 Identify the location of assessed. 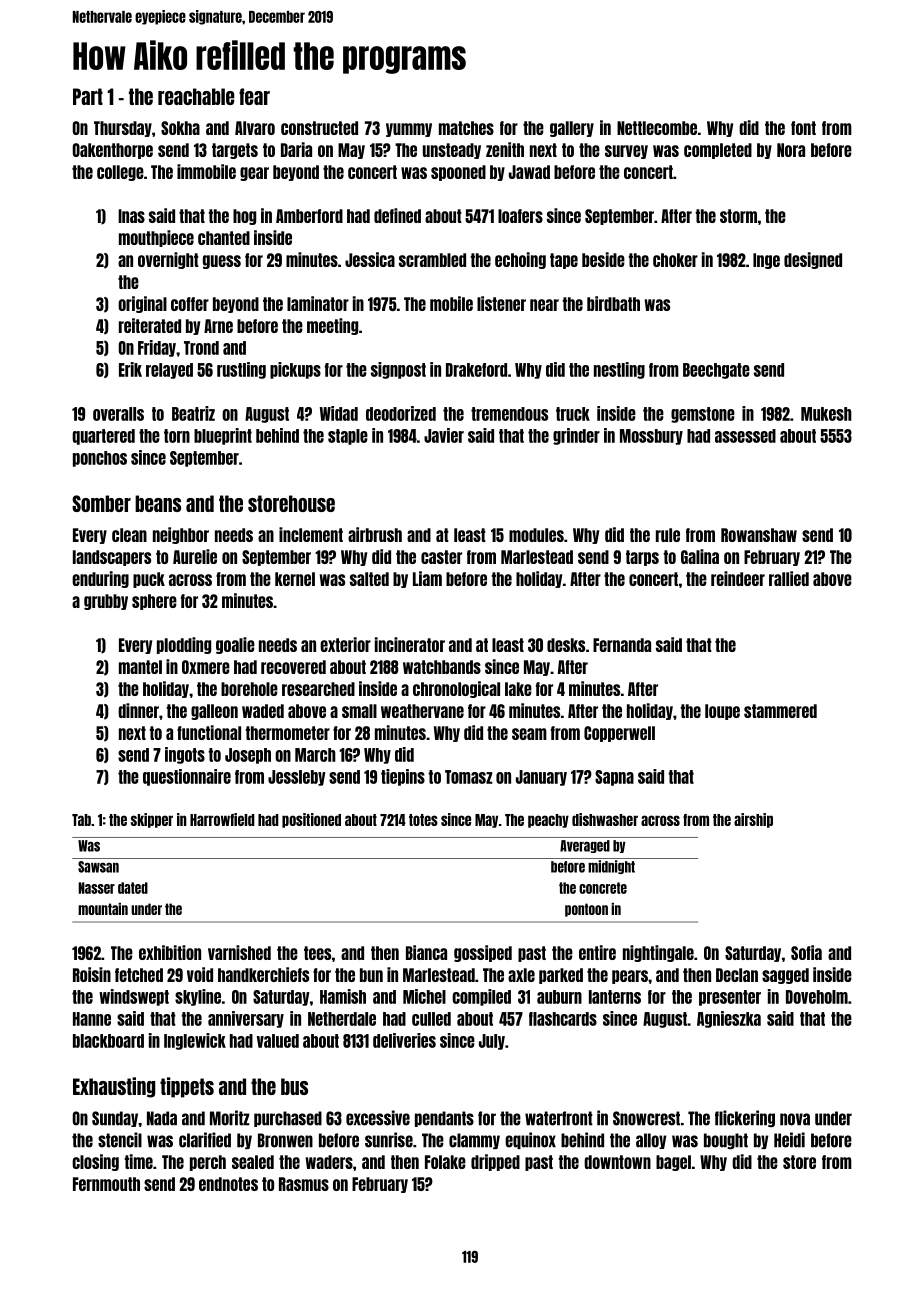
(745, 436).
